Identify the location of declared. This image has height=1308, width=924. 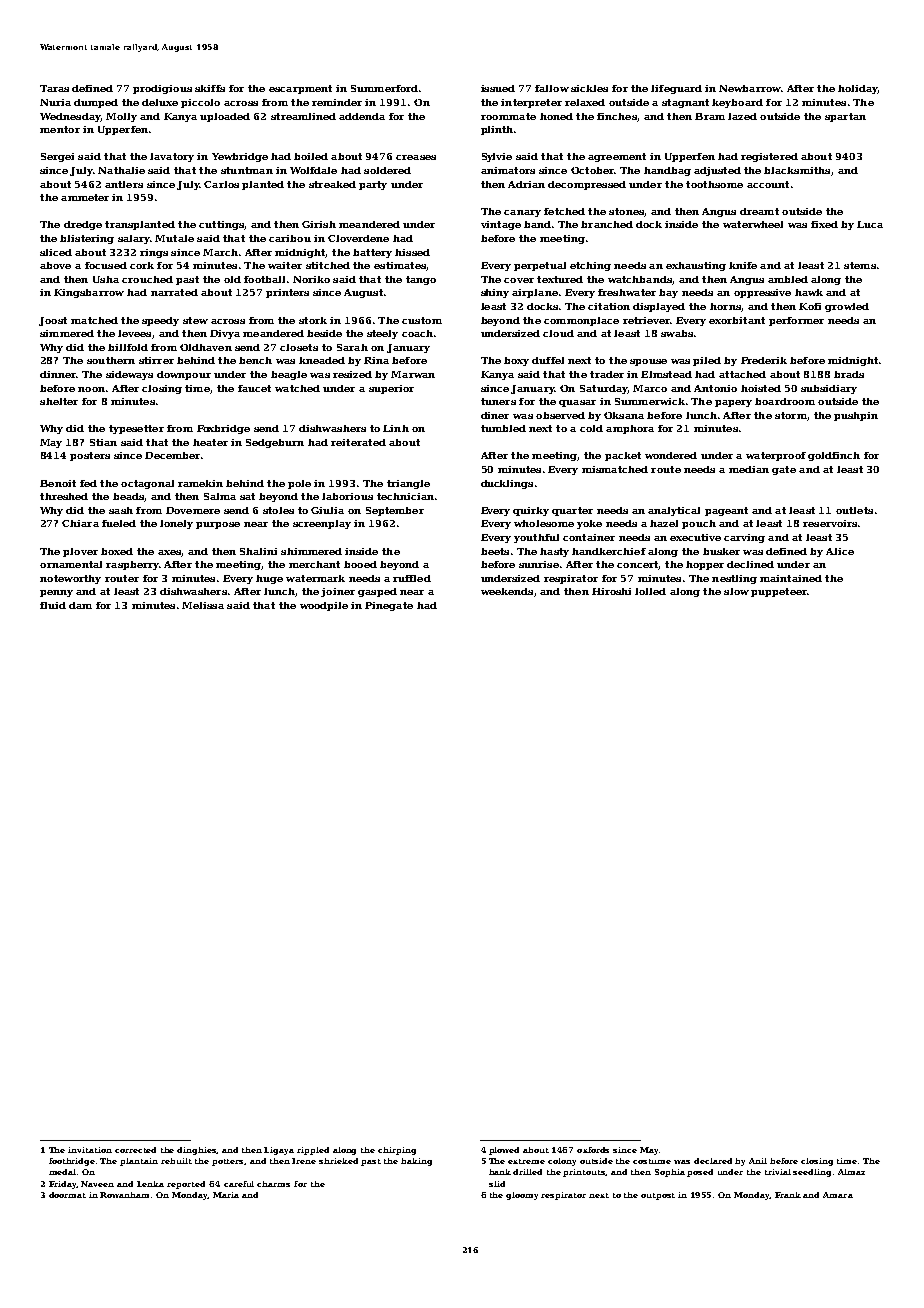
(713, 1161).
